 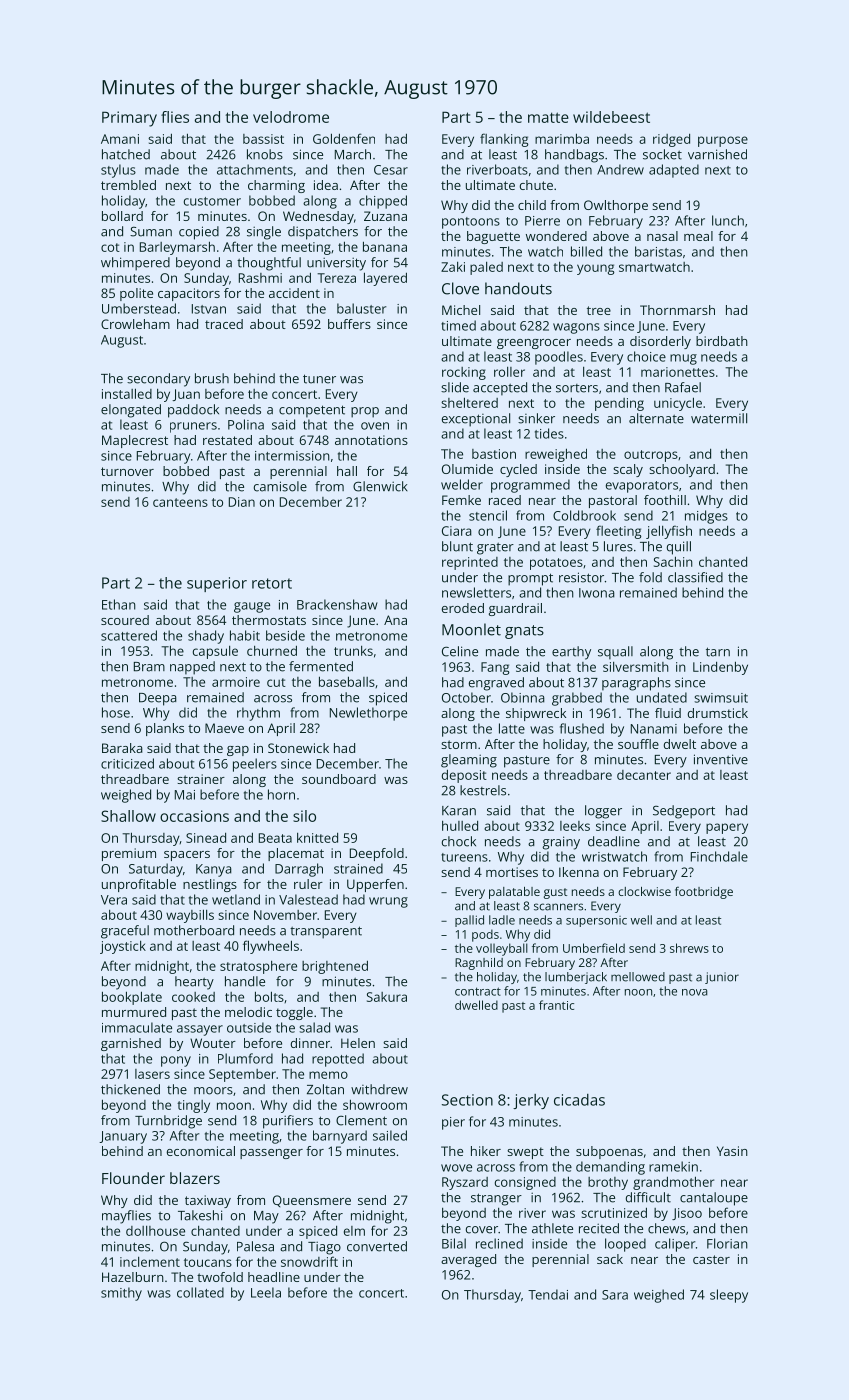 I want to click on Yasin, so click(x=732, y=1151).
